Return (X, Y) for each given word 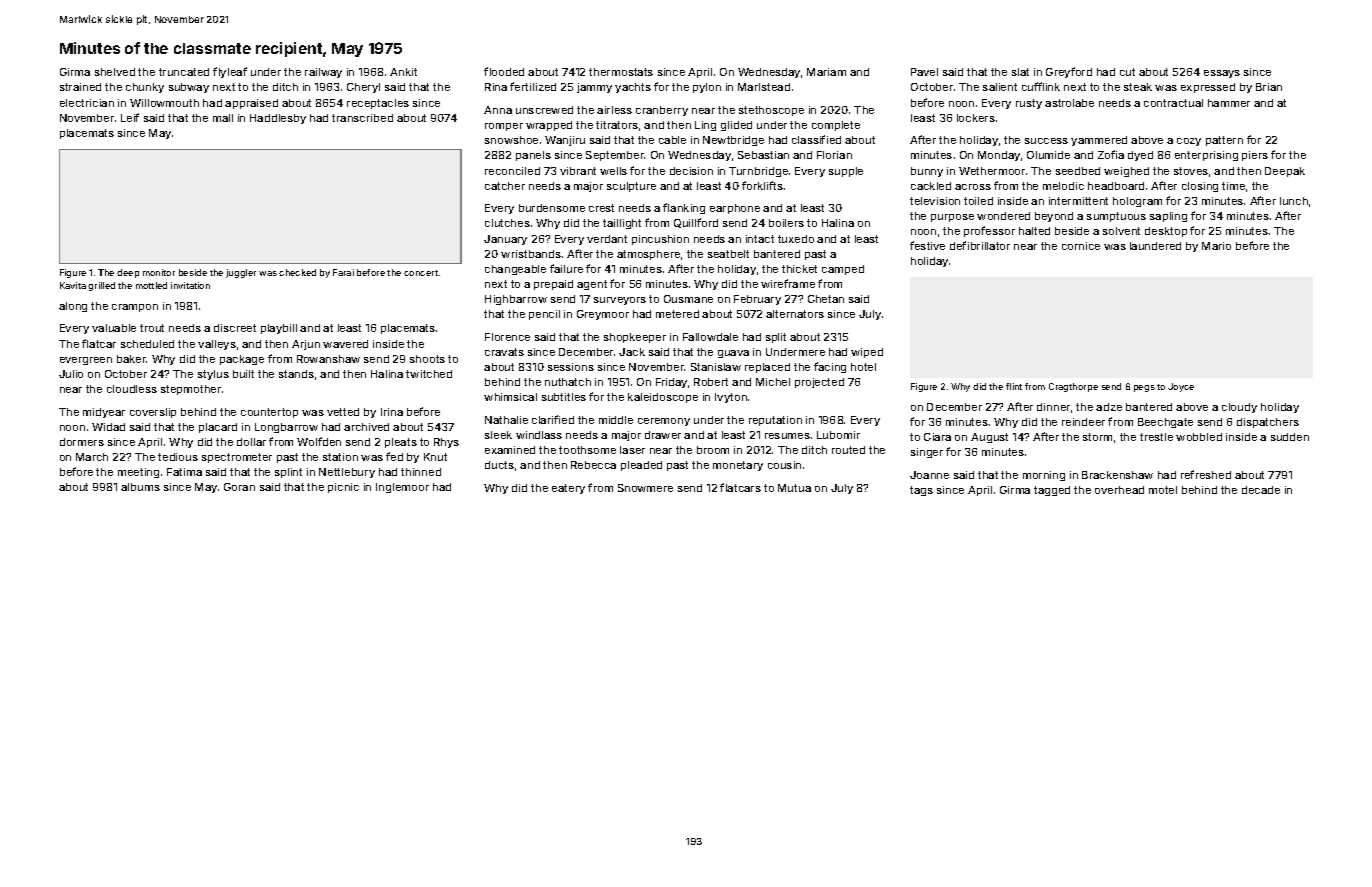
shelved (115, 72)
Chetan (826, 299)
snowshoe (511, 140)
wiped (867, 353)
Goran (239, 487)
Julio (71, 374)
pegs (1144, 388)
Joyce (1181, 387)
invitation (190, 285)
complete (836, 126)
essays (1222, 74)
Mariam (826, 72)
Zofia (1111, 154)
